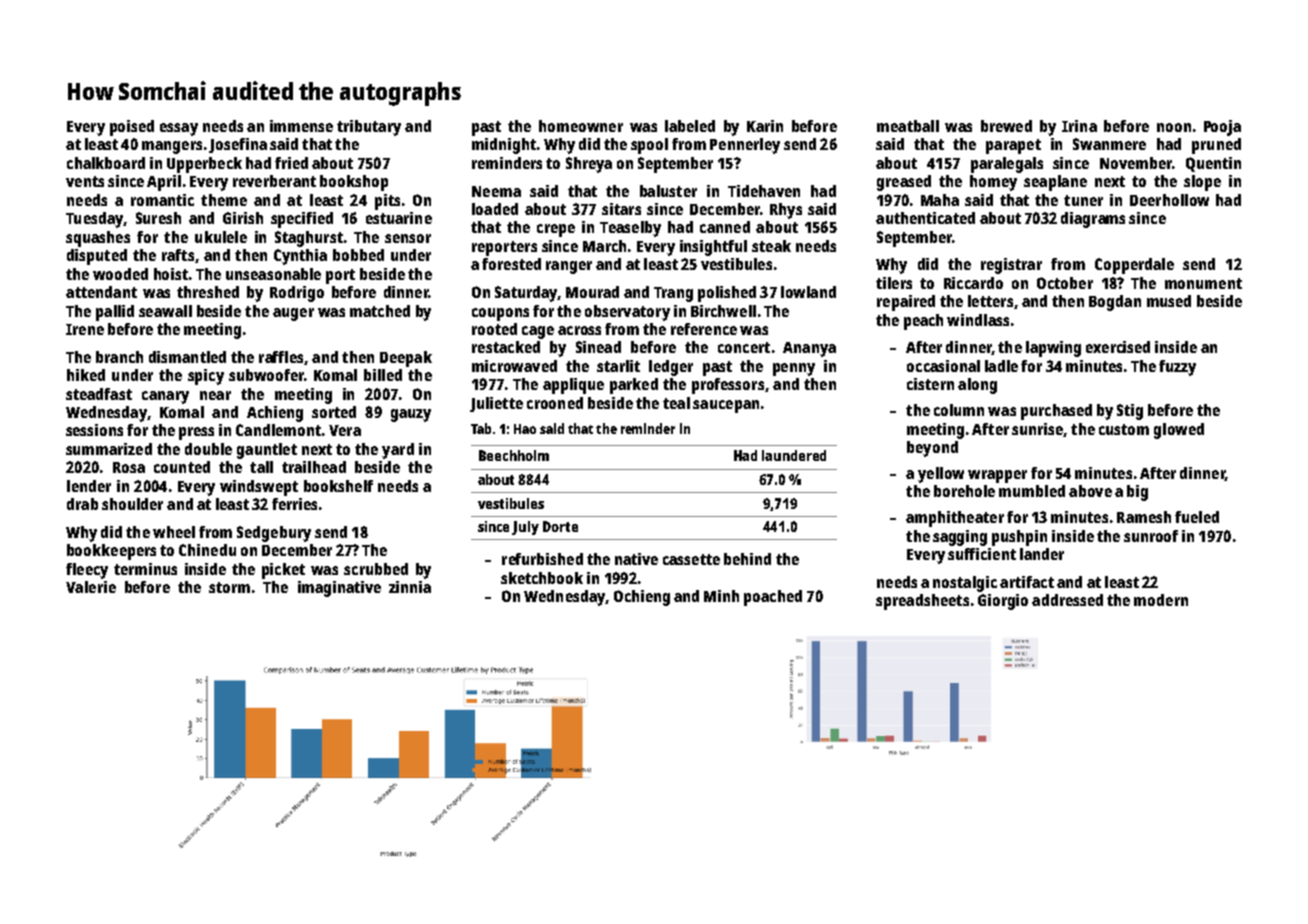 This screenshot has height=924, width=1308. What do you see at coordinates (726, 406) in the screenshot?
I see `saucepan` at bounding box center [726, 406].
